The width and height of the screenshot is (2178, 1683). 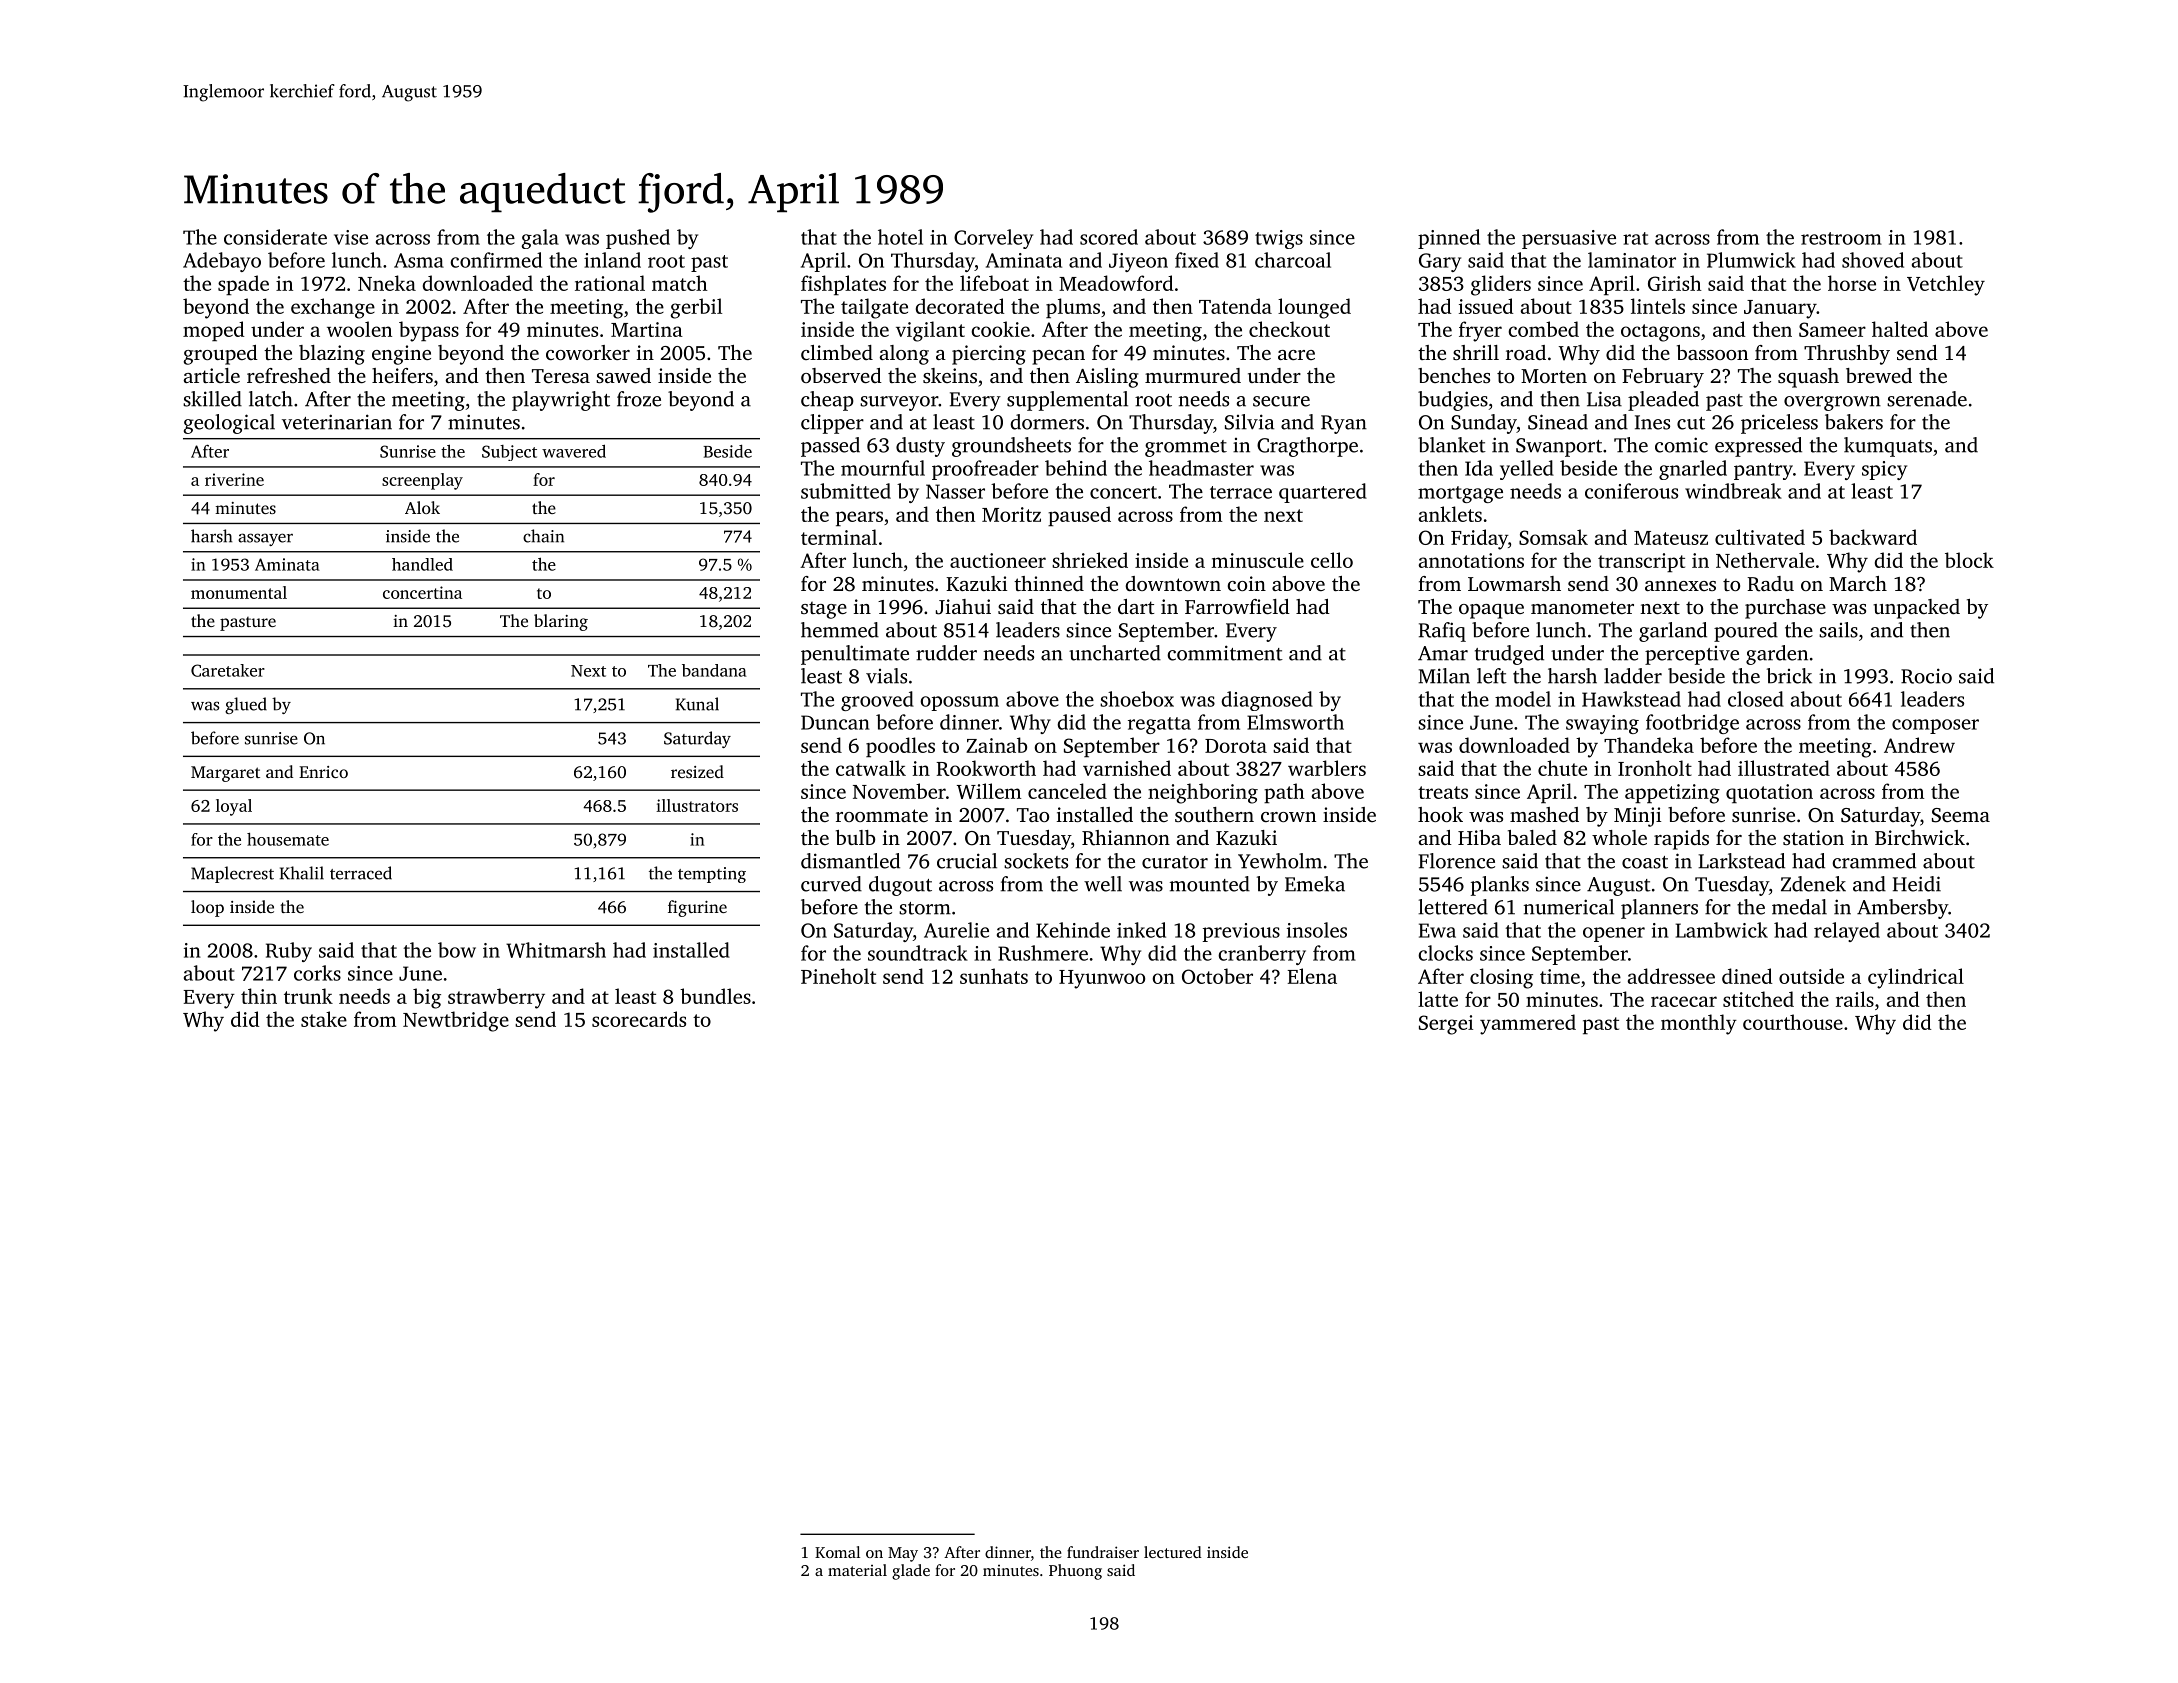 I want to click on unpacked, so click(x=1916, y=609).
